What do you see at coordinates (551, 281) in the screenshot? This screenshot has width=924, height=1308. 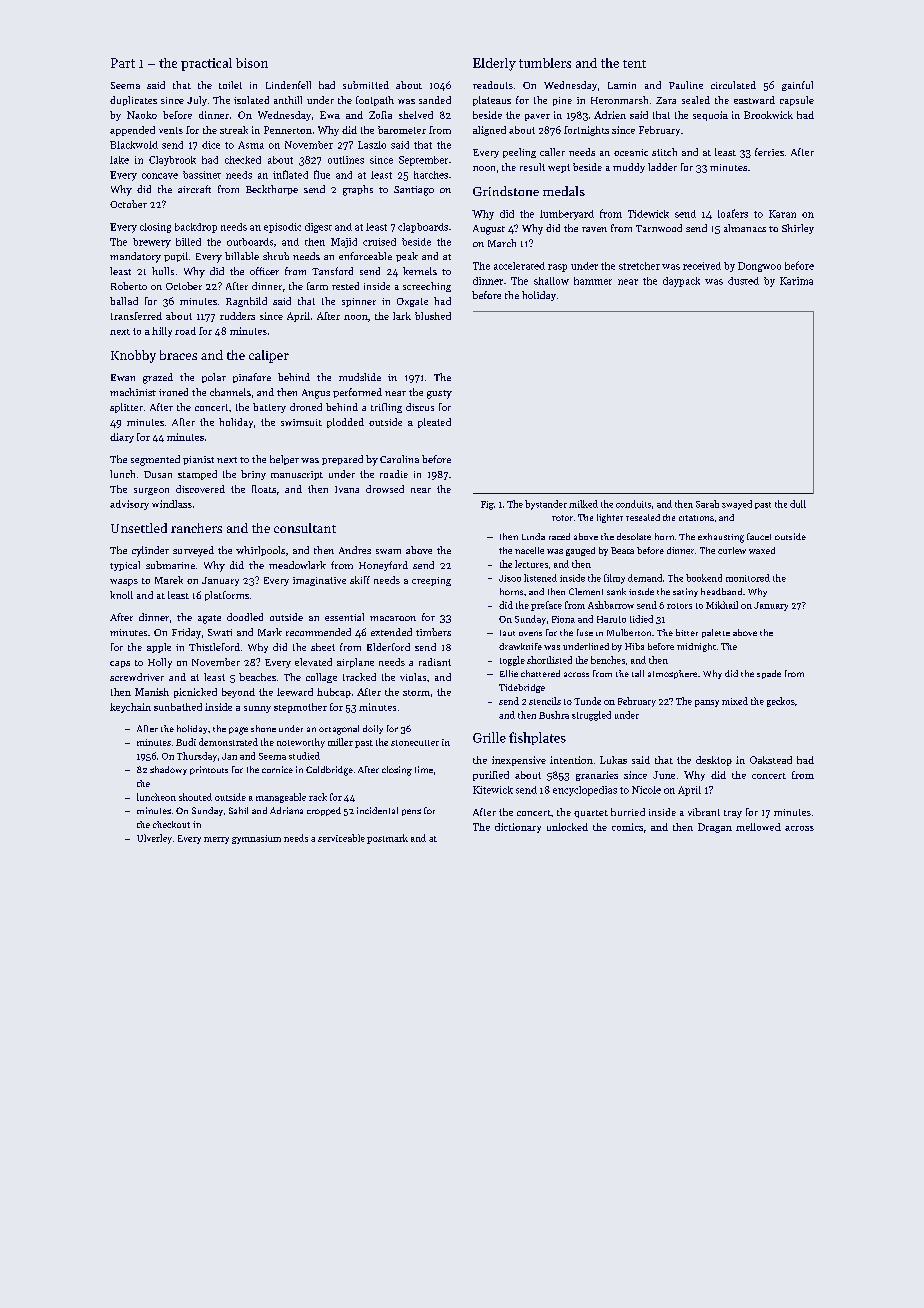 I see `shallow` at bounding box center [551, 281].
